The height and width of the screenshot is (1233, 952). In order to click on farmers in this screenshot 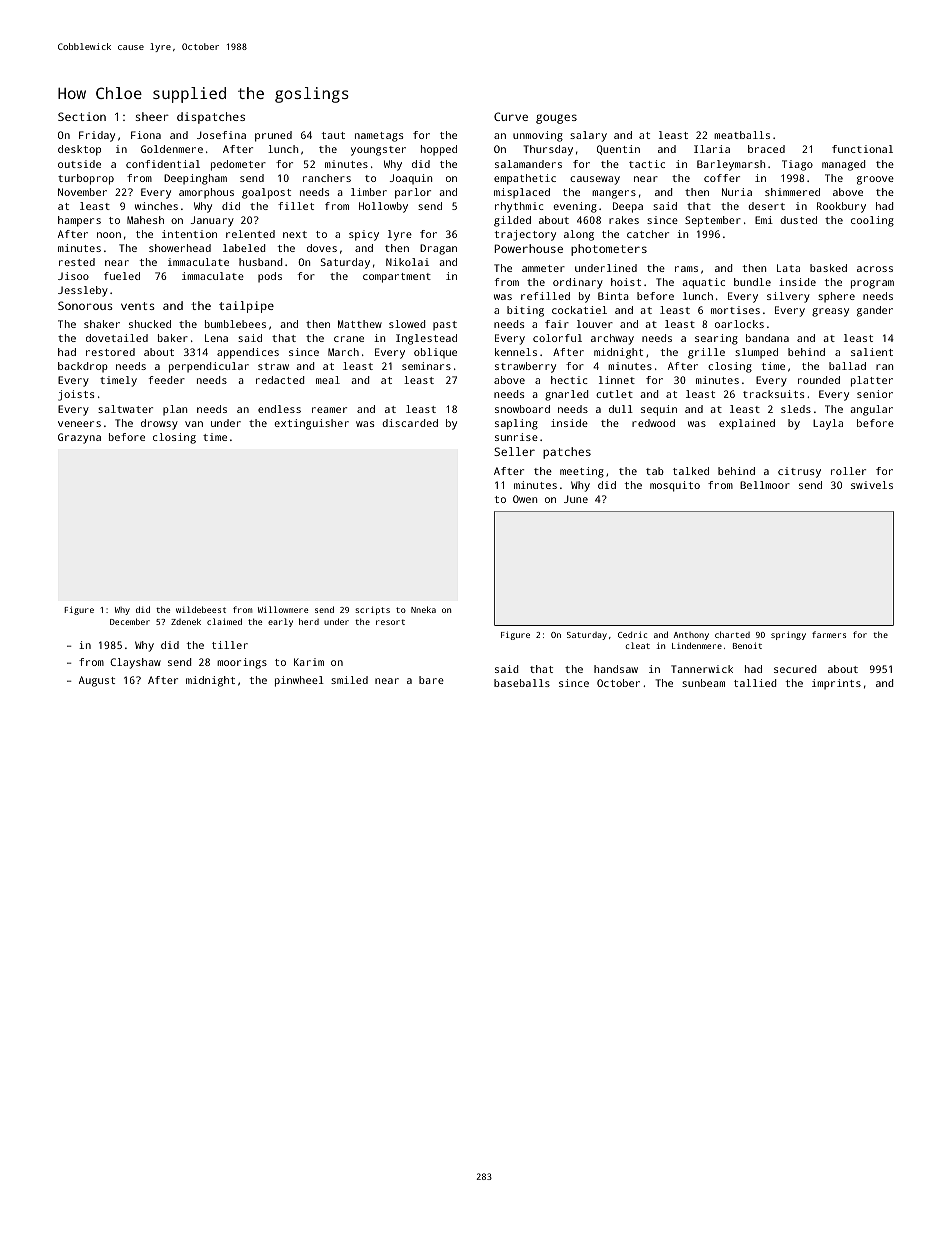, I will do `click(829, 634)`.
